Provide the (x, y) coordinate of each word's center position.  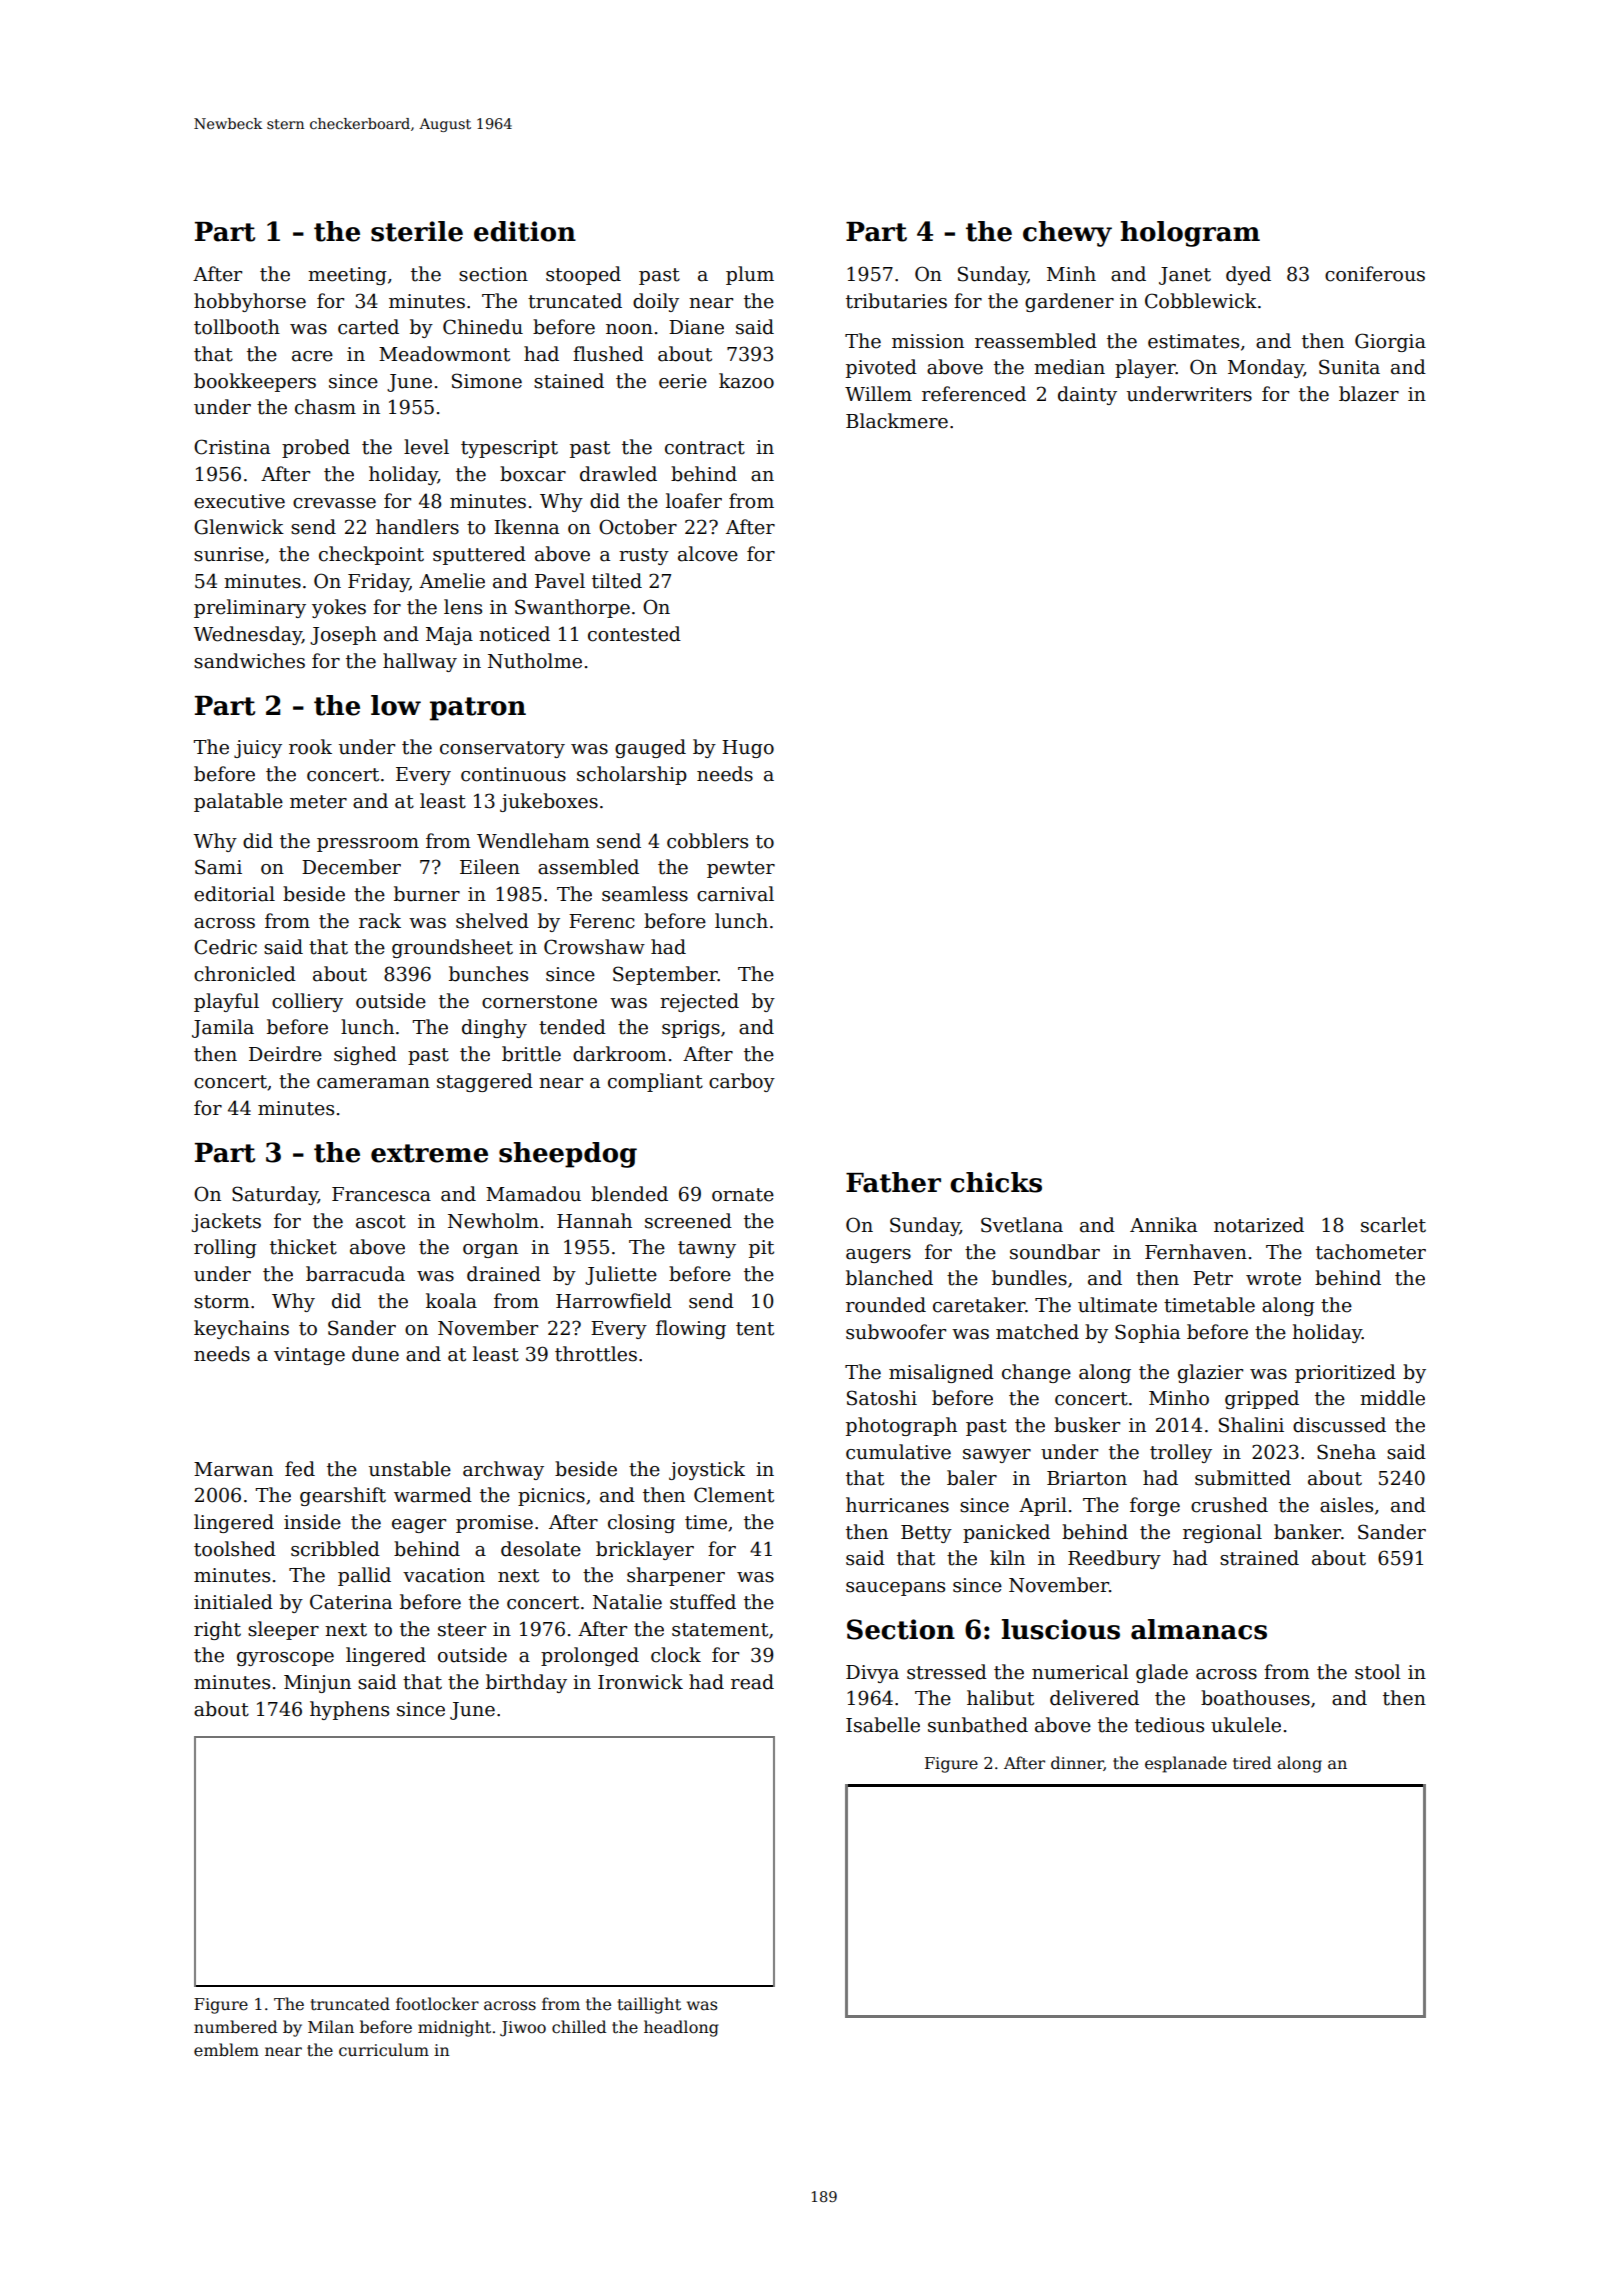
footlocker (437, 2003)
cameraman (373, 1083)
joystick (707, 1470)
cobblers (707, 841)
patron (478, 709)
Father (893, 1182)
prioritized (1345, 1373)
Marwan (233, 1469)
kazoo (746, 381)
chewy (1067, 234)
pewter (741, 869)
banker (1307, 1532)
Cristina (232, 447)
